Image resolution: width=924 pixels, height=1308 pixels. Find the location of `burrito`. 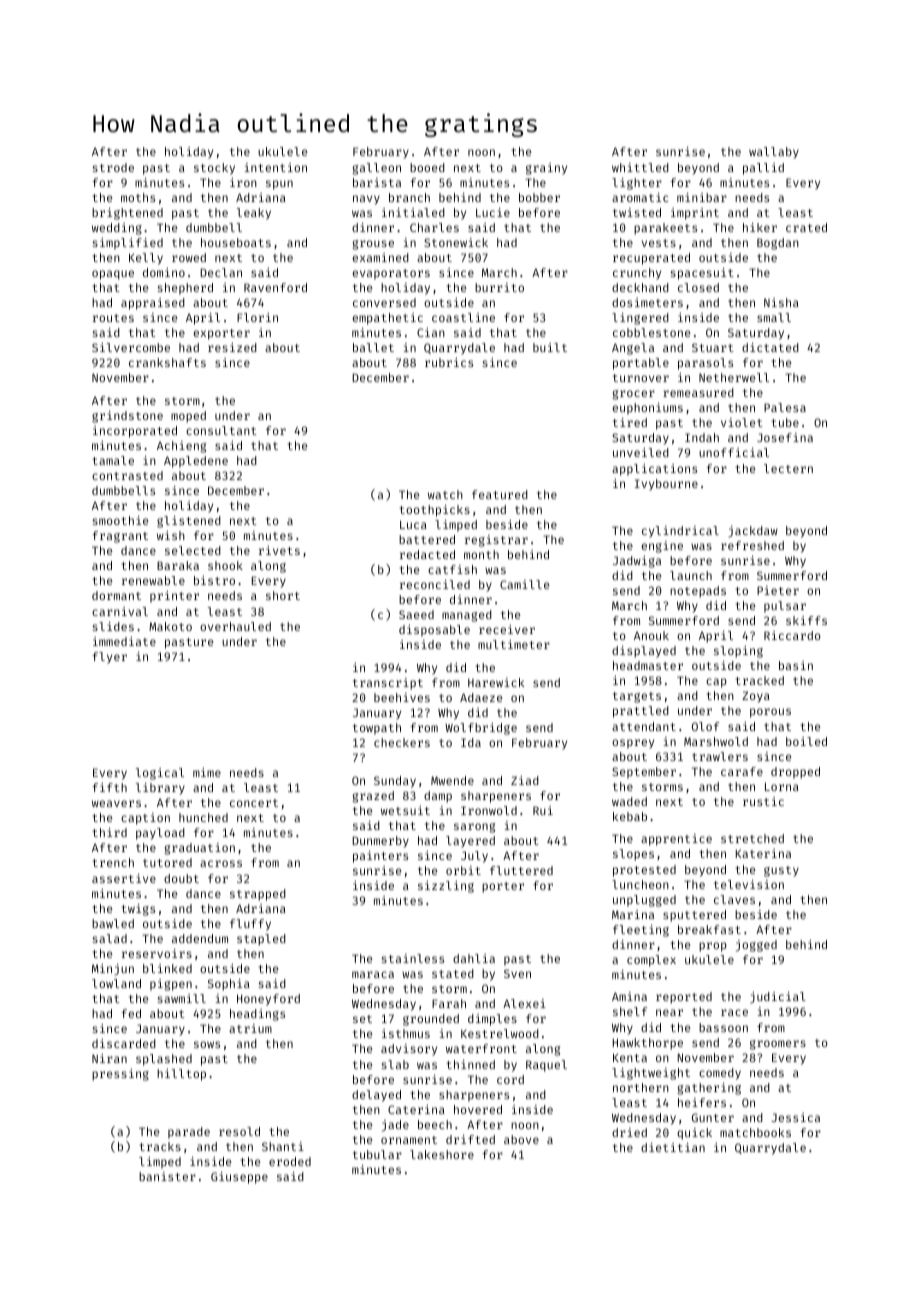

burrito is located at coordinates (499, 287).
